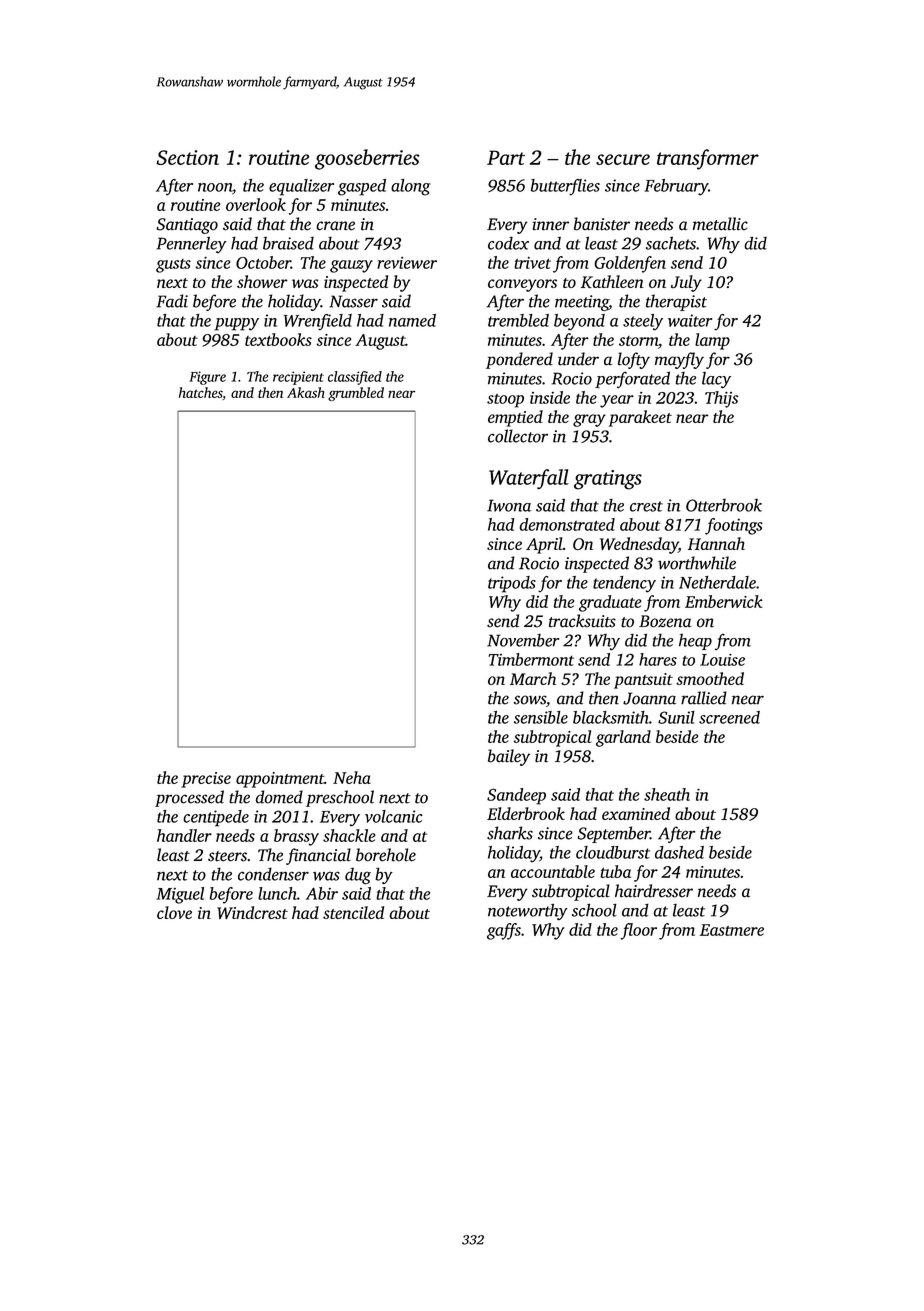 This screenshot has width=924, height=1311. Describe the element at coordinates (184, 835) in the screenshot. I see `handler` at that location.
